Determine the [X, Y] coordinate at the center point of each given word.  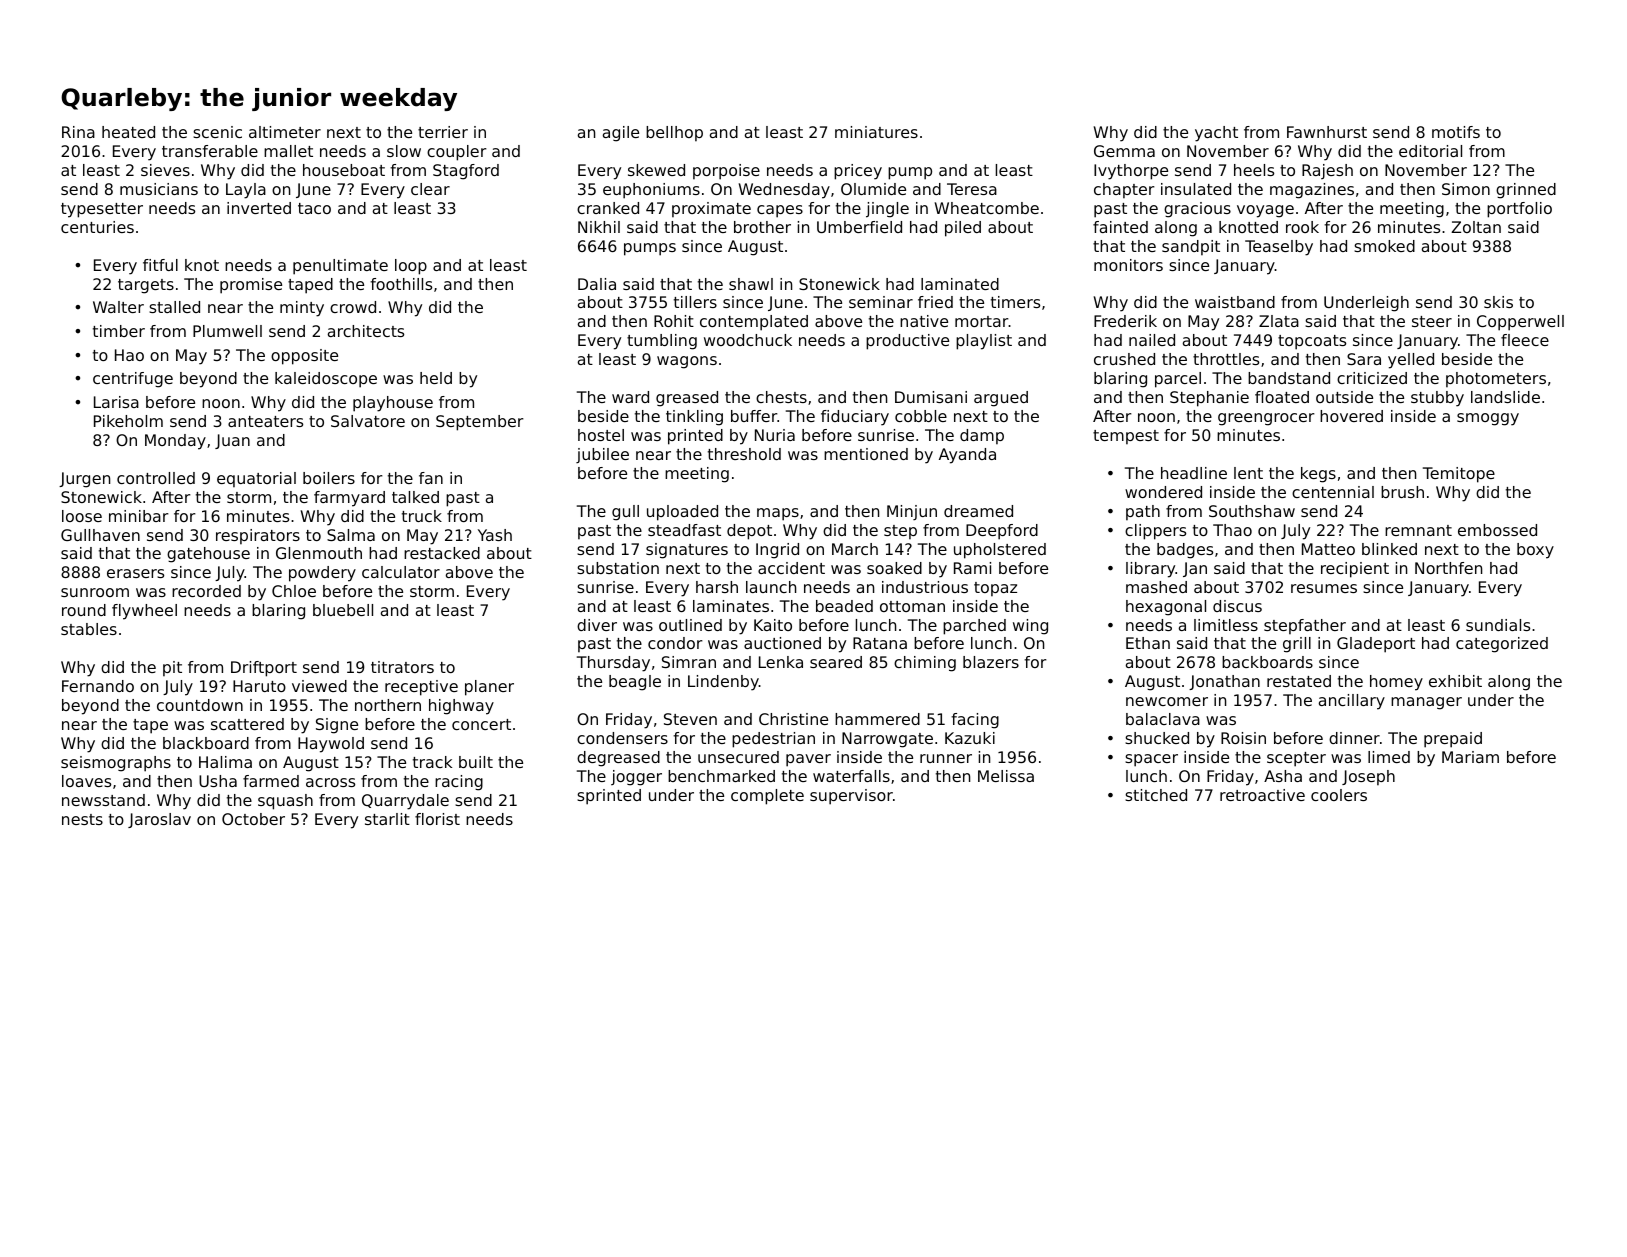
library [1151, 570]
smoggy [1488, 419]
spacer [1151, 760]
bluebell [343, 610]
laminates [731, 606]
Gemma [1124, 151]
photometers [1496, 379]
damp [982, 436]
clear [430, 189]
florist [437, 819]
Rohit [674, 321]
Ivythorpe [1131, 172]
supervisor [851, 797]
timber [119, 331]
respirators [258, 536]
